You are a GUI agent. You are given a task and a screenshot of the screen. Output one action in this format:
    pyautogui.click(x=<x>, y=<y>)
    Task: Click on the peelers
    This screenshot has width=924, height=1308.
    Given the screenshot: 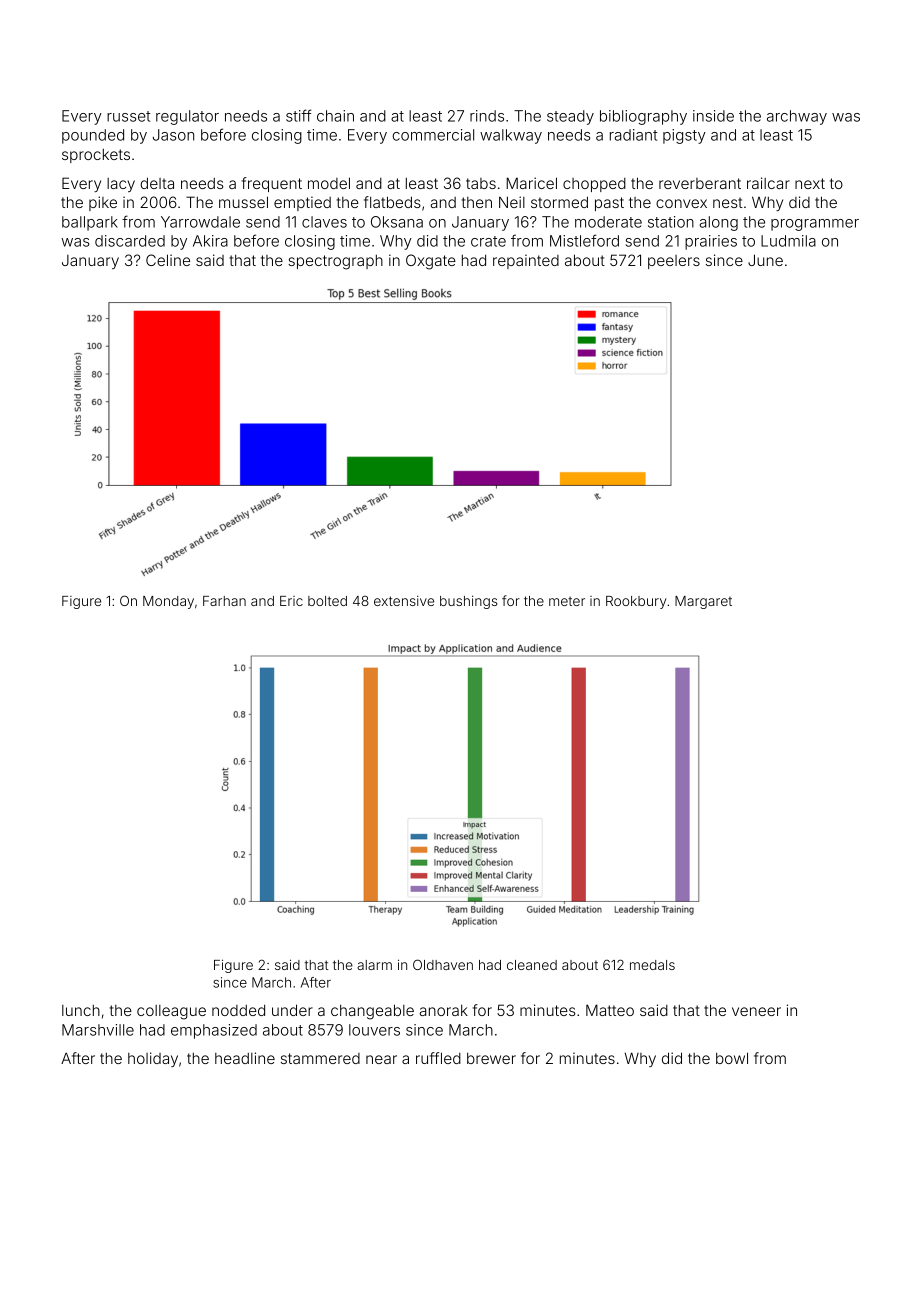 What is the action you would take?
    pyautogui.click(x=674, y=262)
